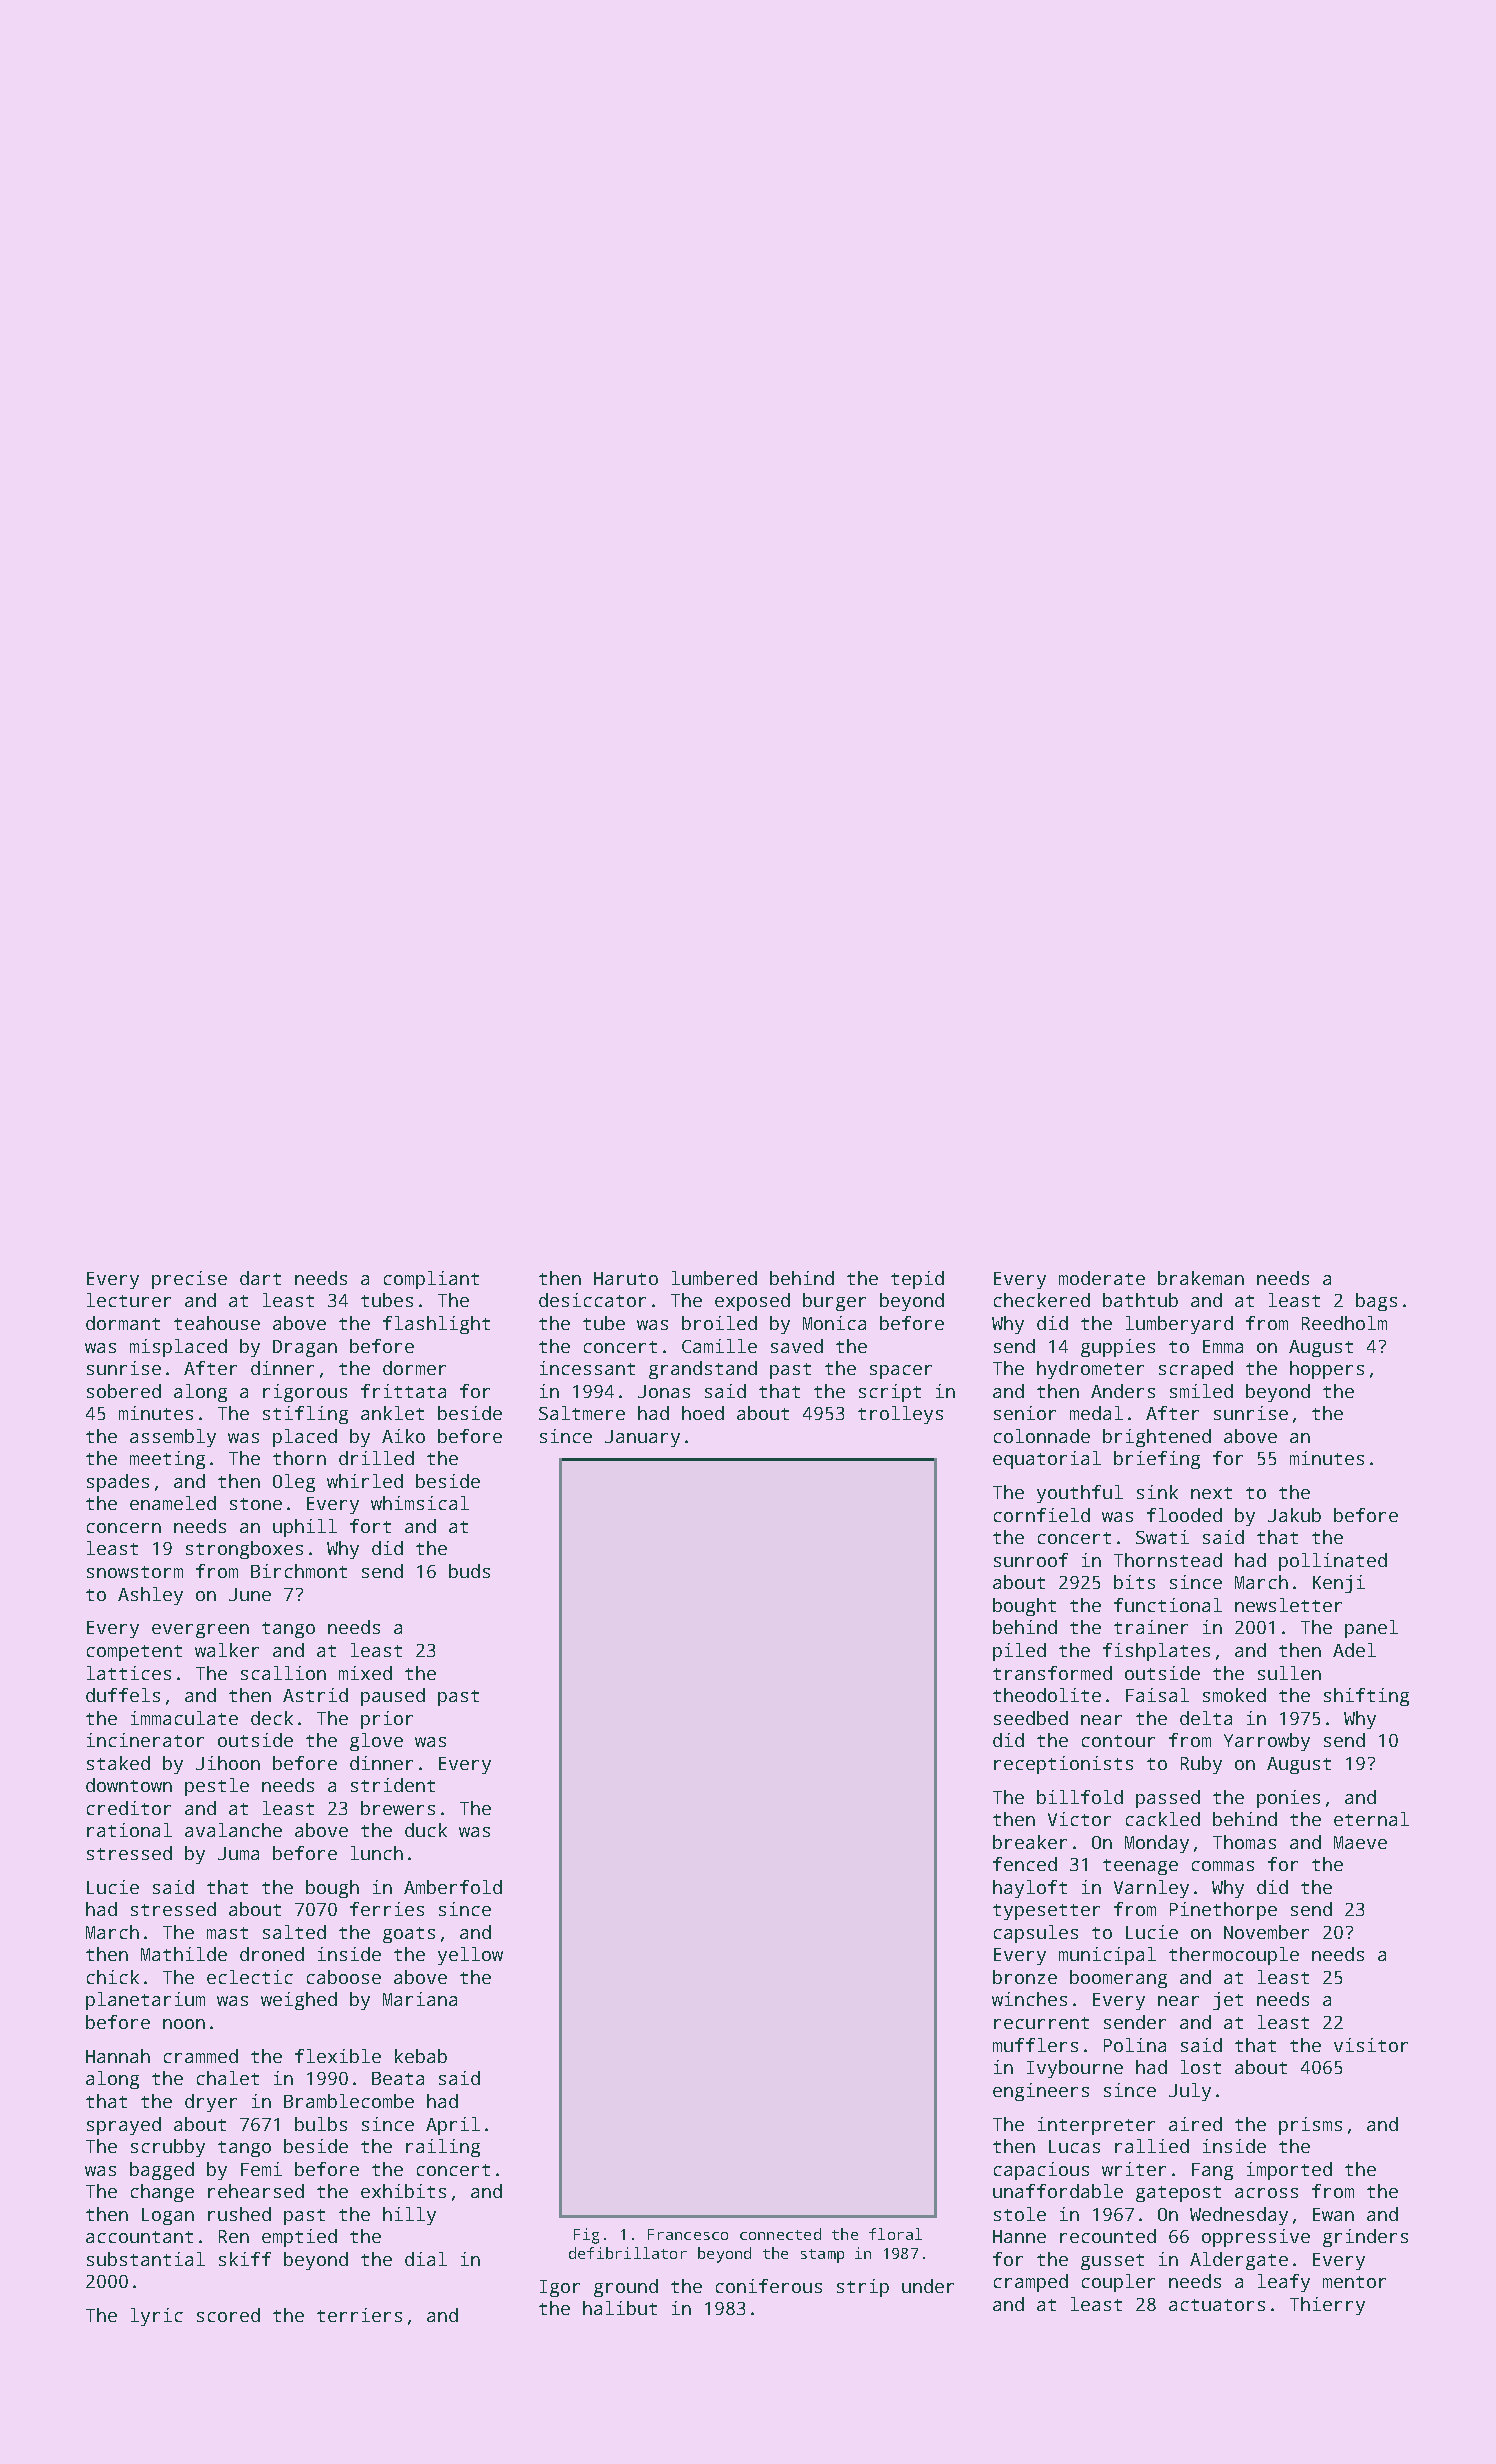 This document has width=1496, height=2464. I want to click on January, so click(642, 1438).
